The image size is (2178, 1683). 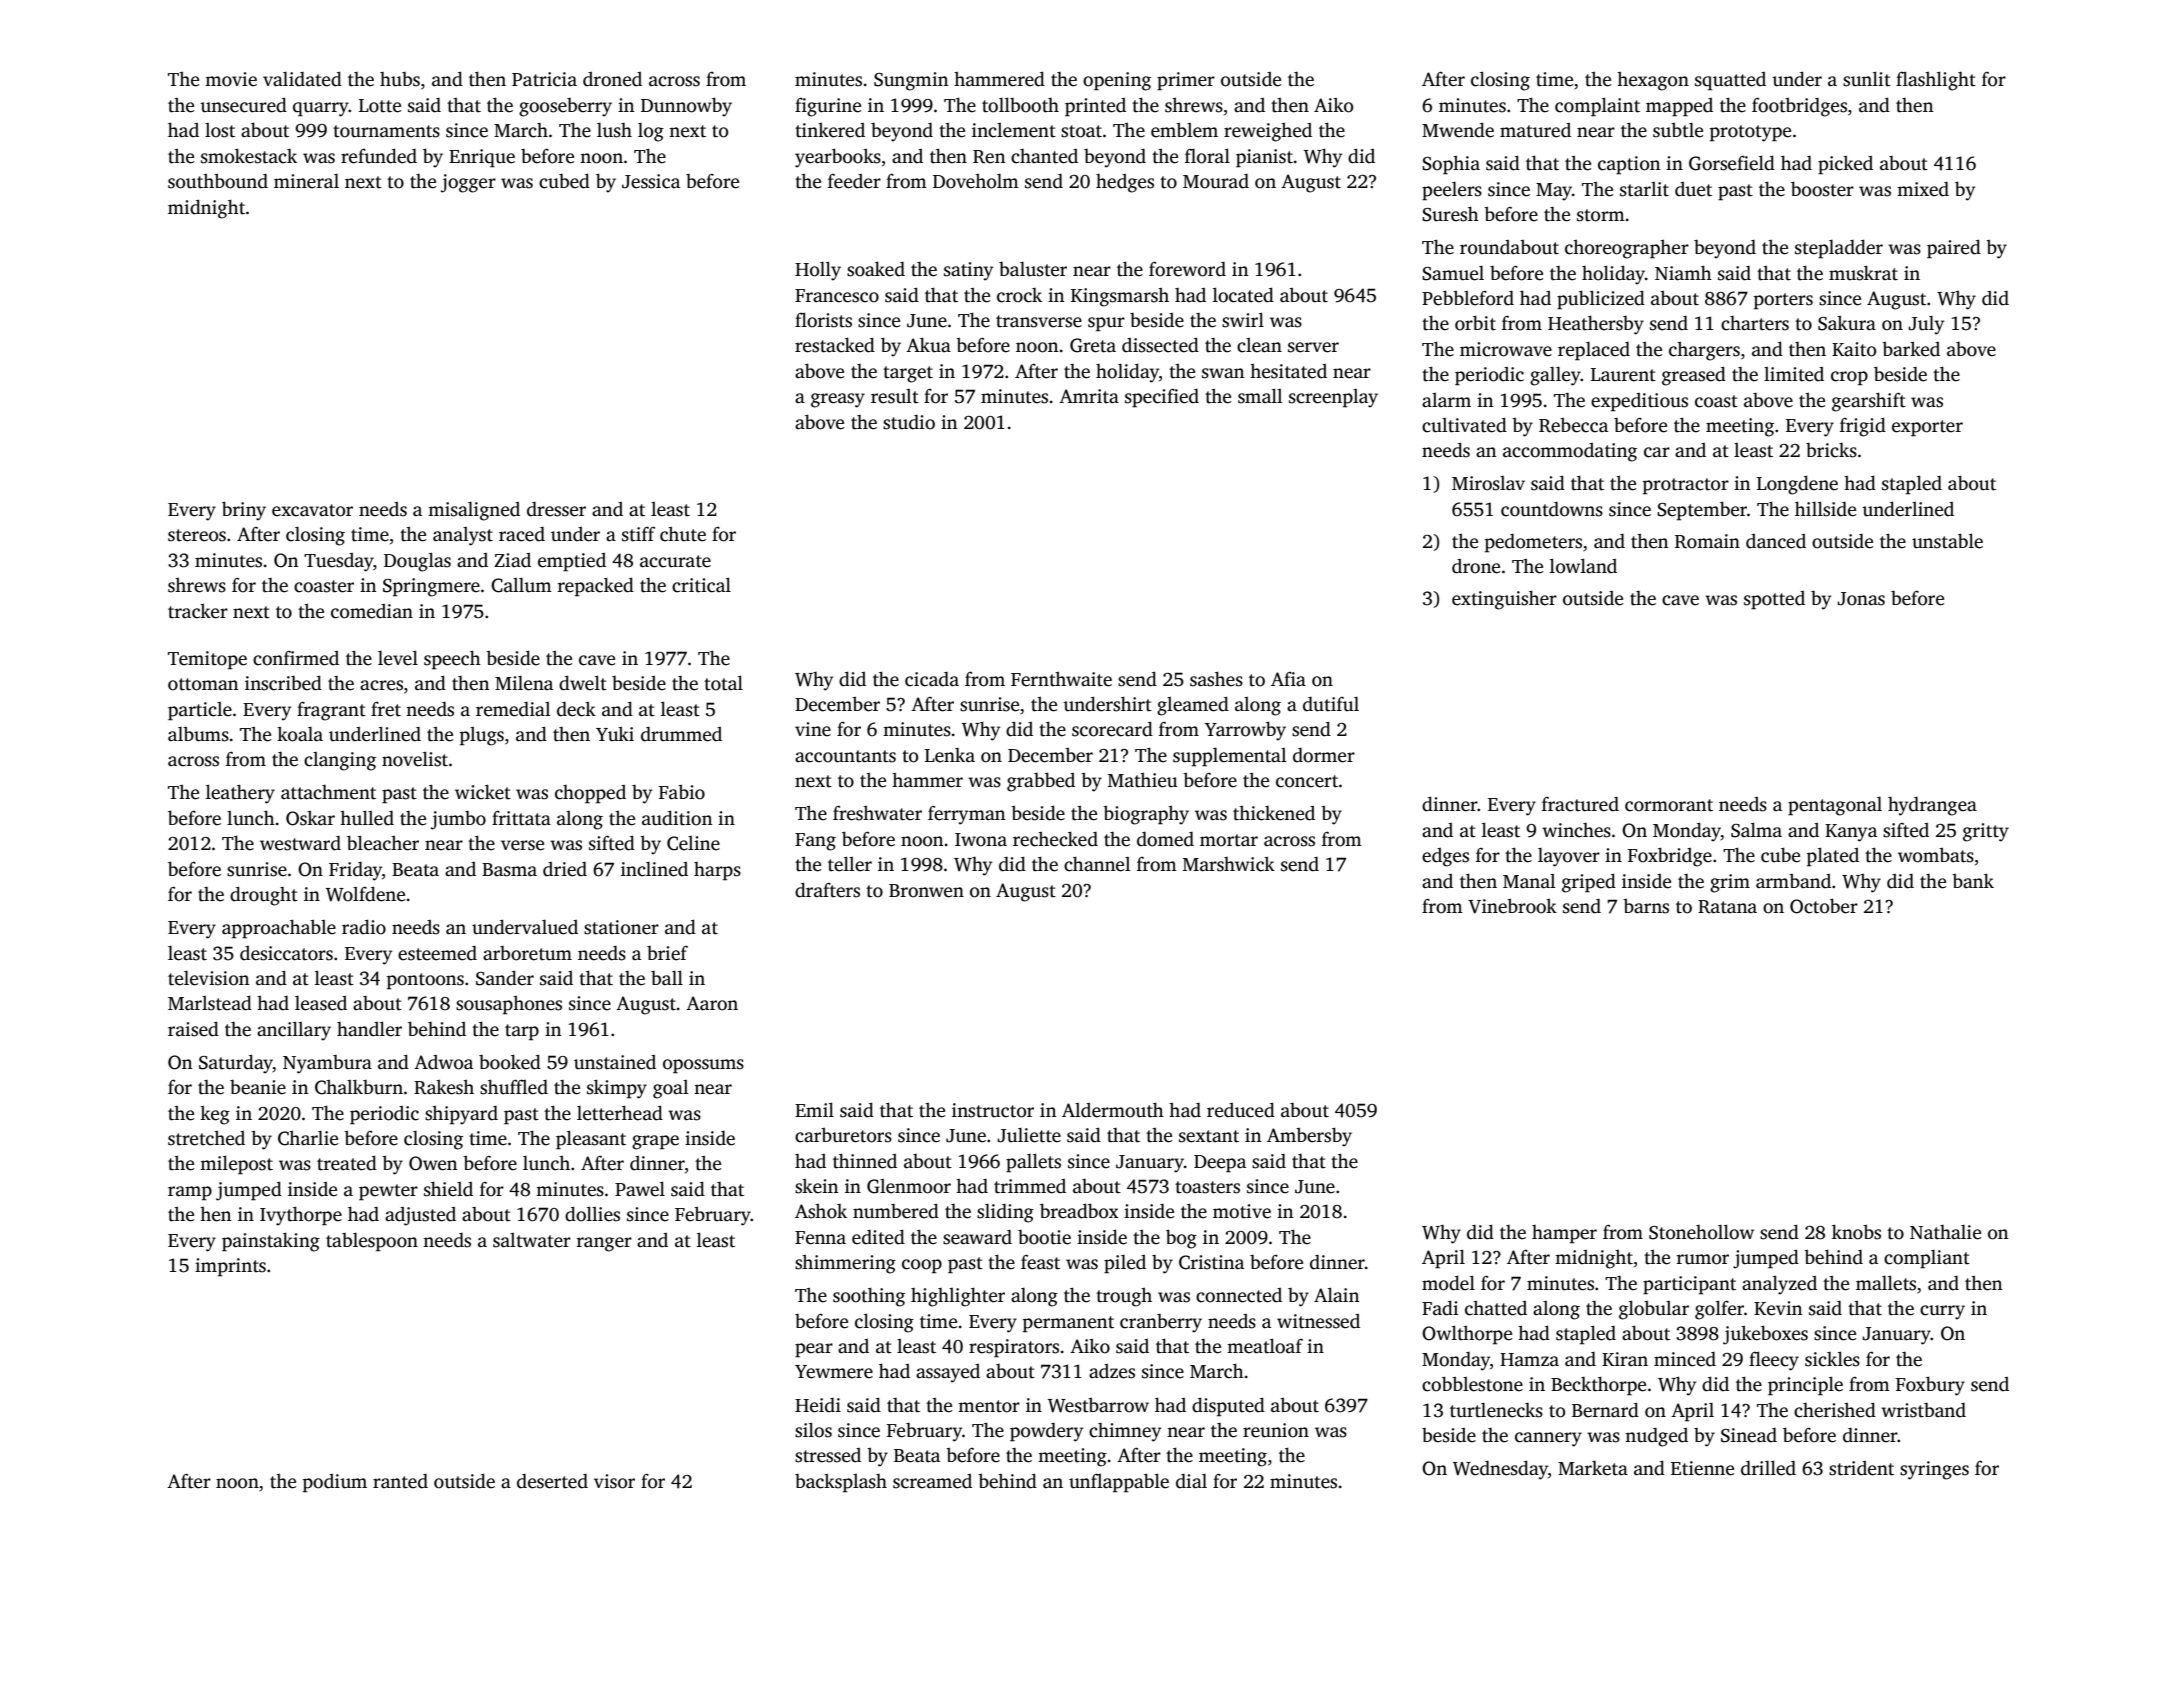 I want to click on accommodating, so click(x=1570, y=452).
